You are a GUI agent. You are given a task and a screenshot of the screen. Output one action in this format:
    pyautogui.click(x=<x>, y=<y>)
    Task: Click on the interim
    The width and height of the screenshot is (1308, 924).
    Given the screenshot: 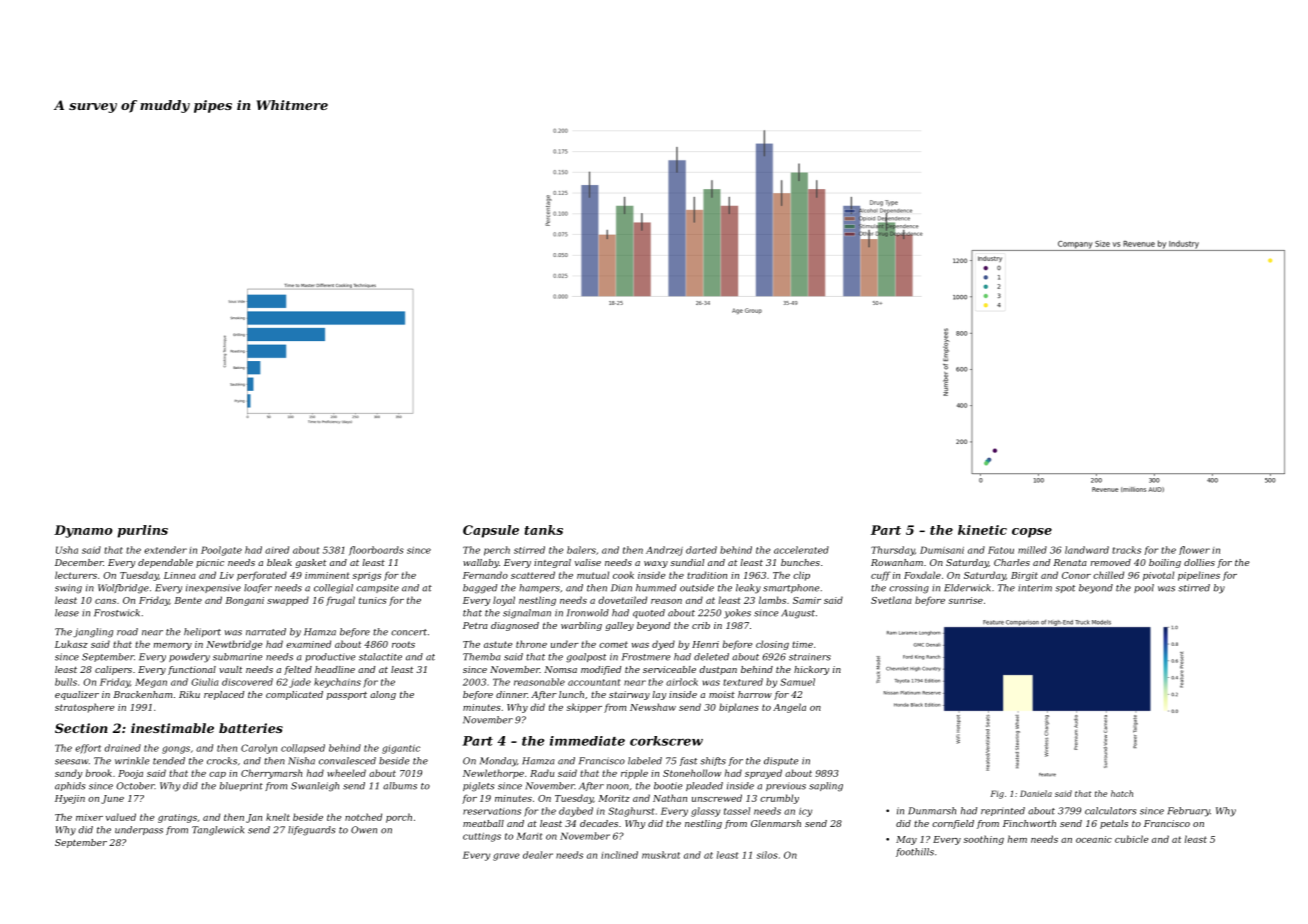 What is the action you would take?
    pyautogui.click(x=1035, y=588)
